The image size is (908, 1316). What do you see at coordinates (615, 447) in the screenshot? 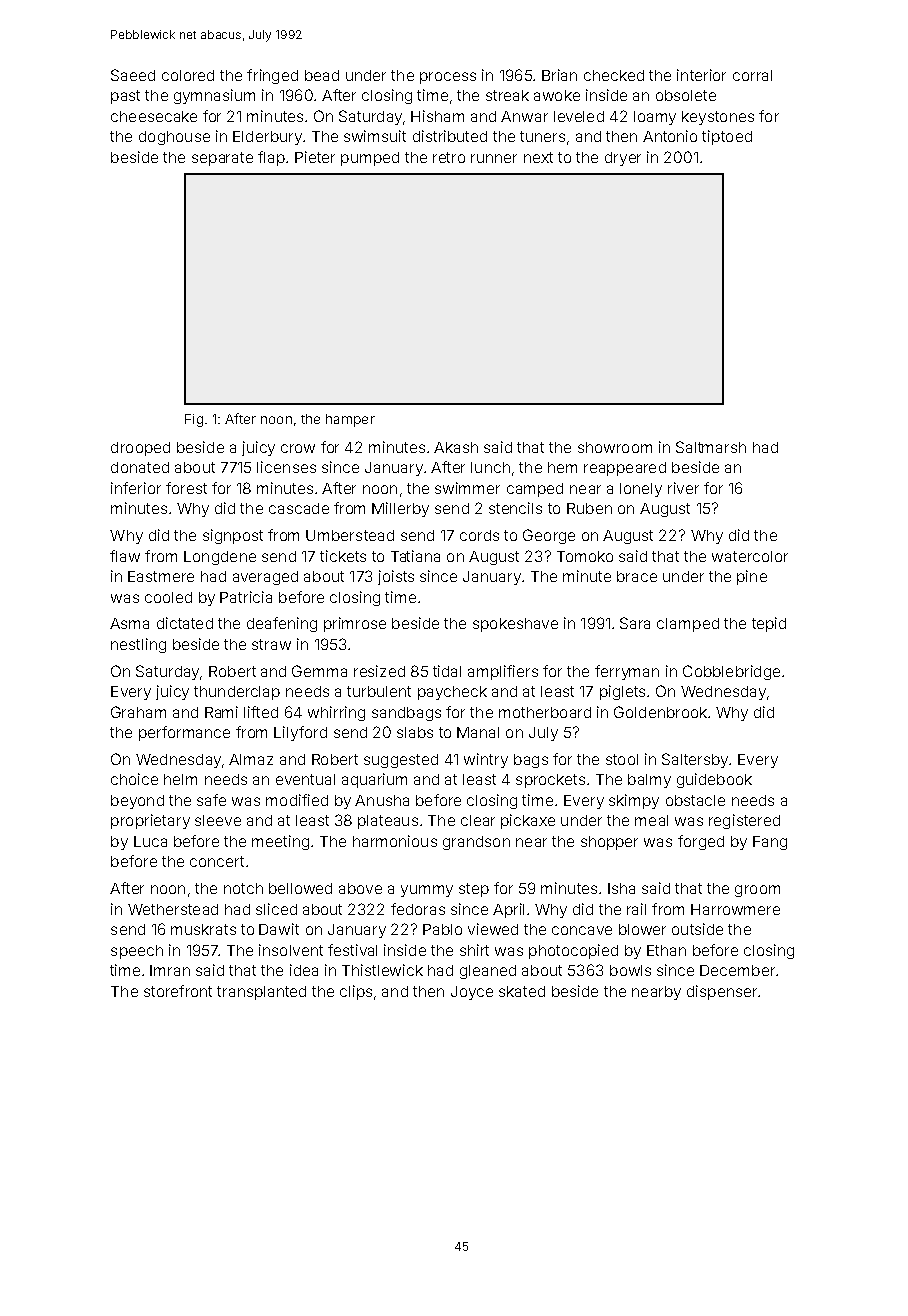
I see `showroom` at bounding box center [615, 447].
